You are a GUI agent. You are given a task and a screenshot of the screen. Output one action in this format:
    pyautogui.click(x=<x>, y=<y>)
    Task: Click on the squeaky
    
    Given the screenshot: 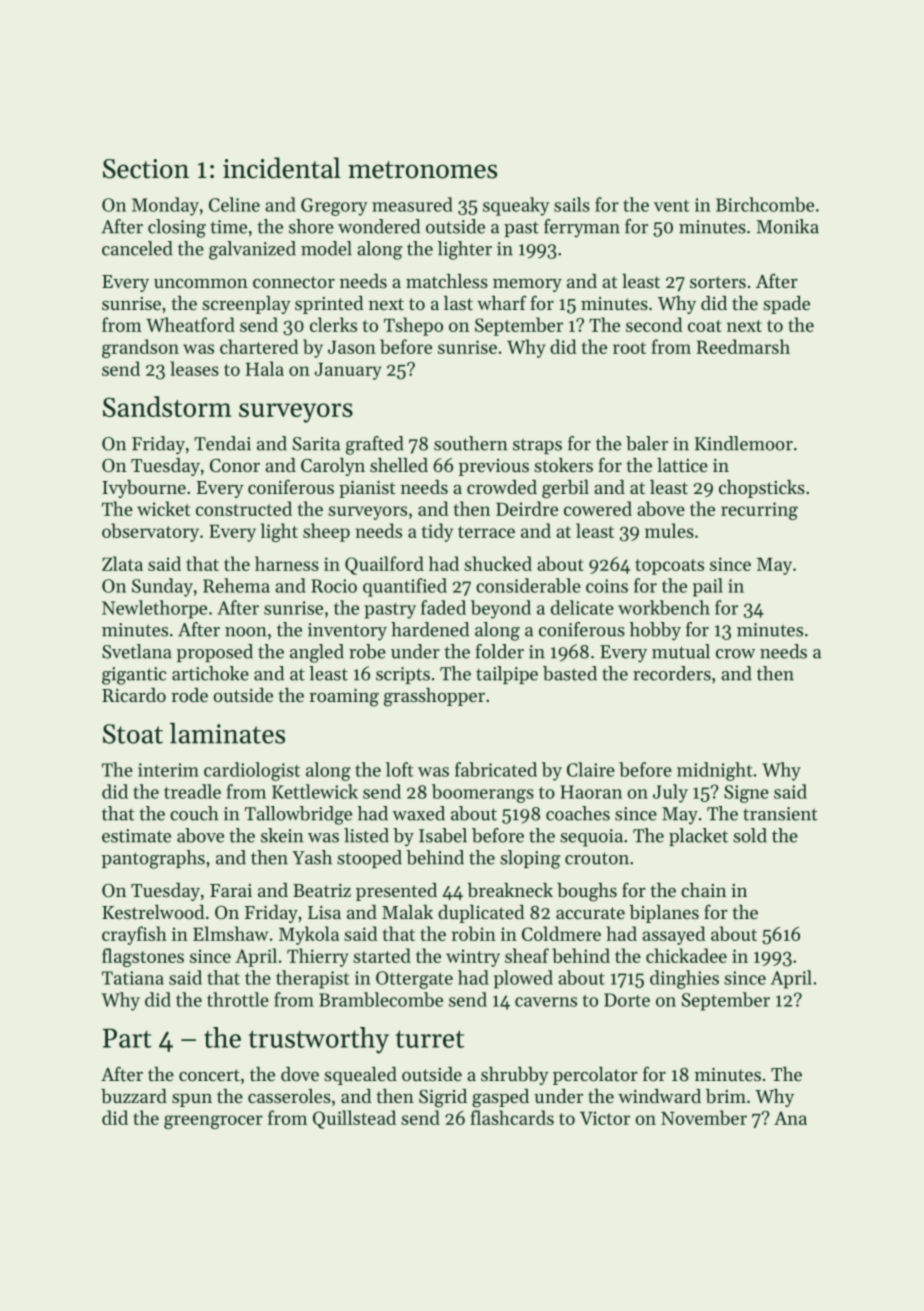 What is the action you would take?
    pyautogui.click(x=516, y=206)
